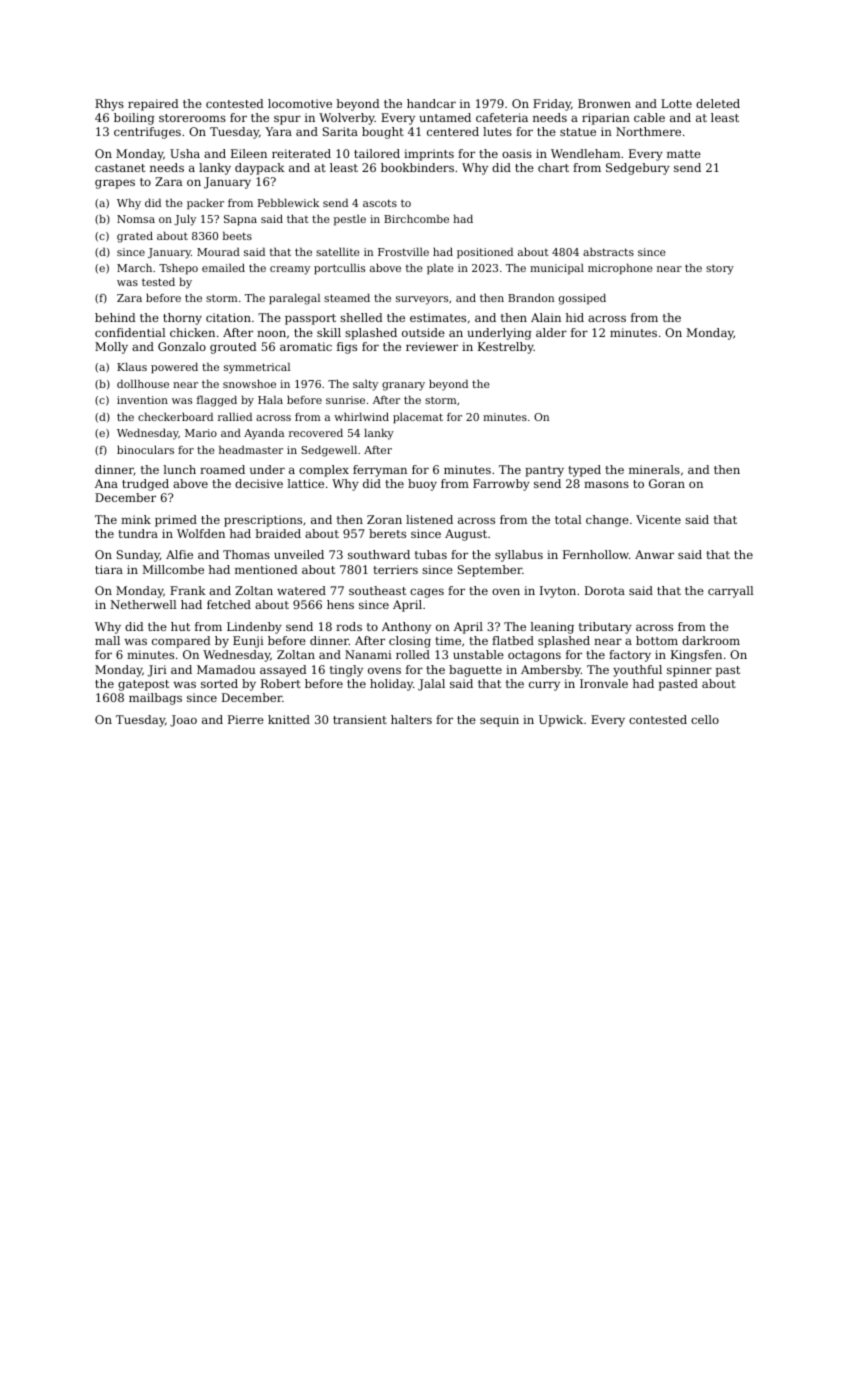  What do you see at coordinates (403, 251) in the document?
I see `Frostville` at bounding box center [403, 251].
